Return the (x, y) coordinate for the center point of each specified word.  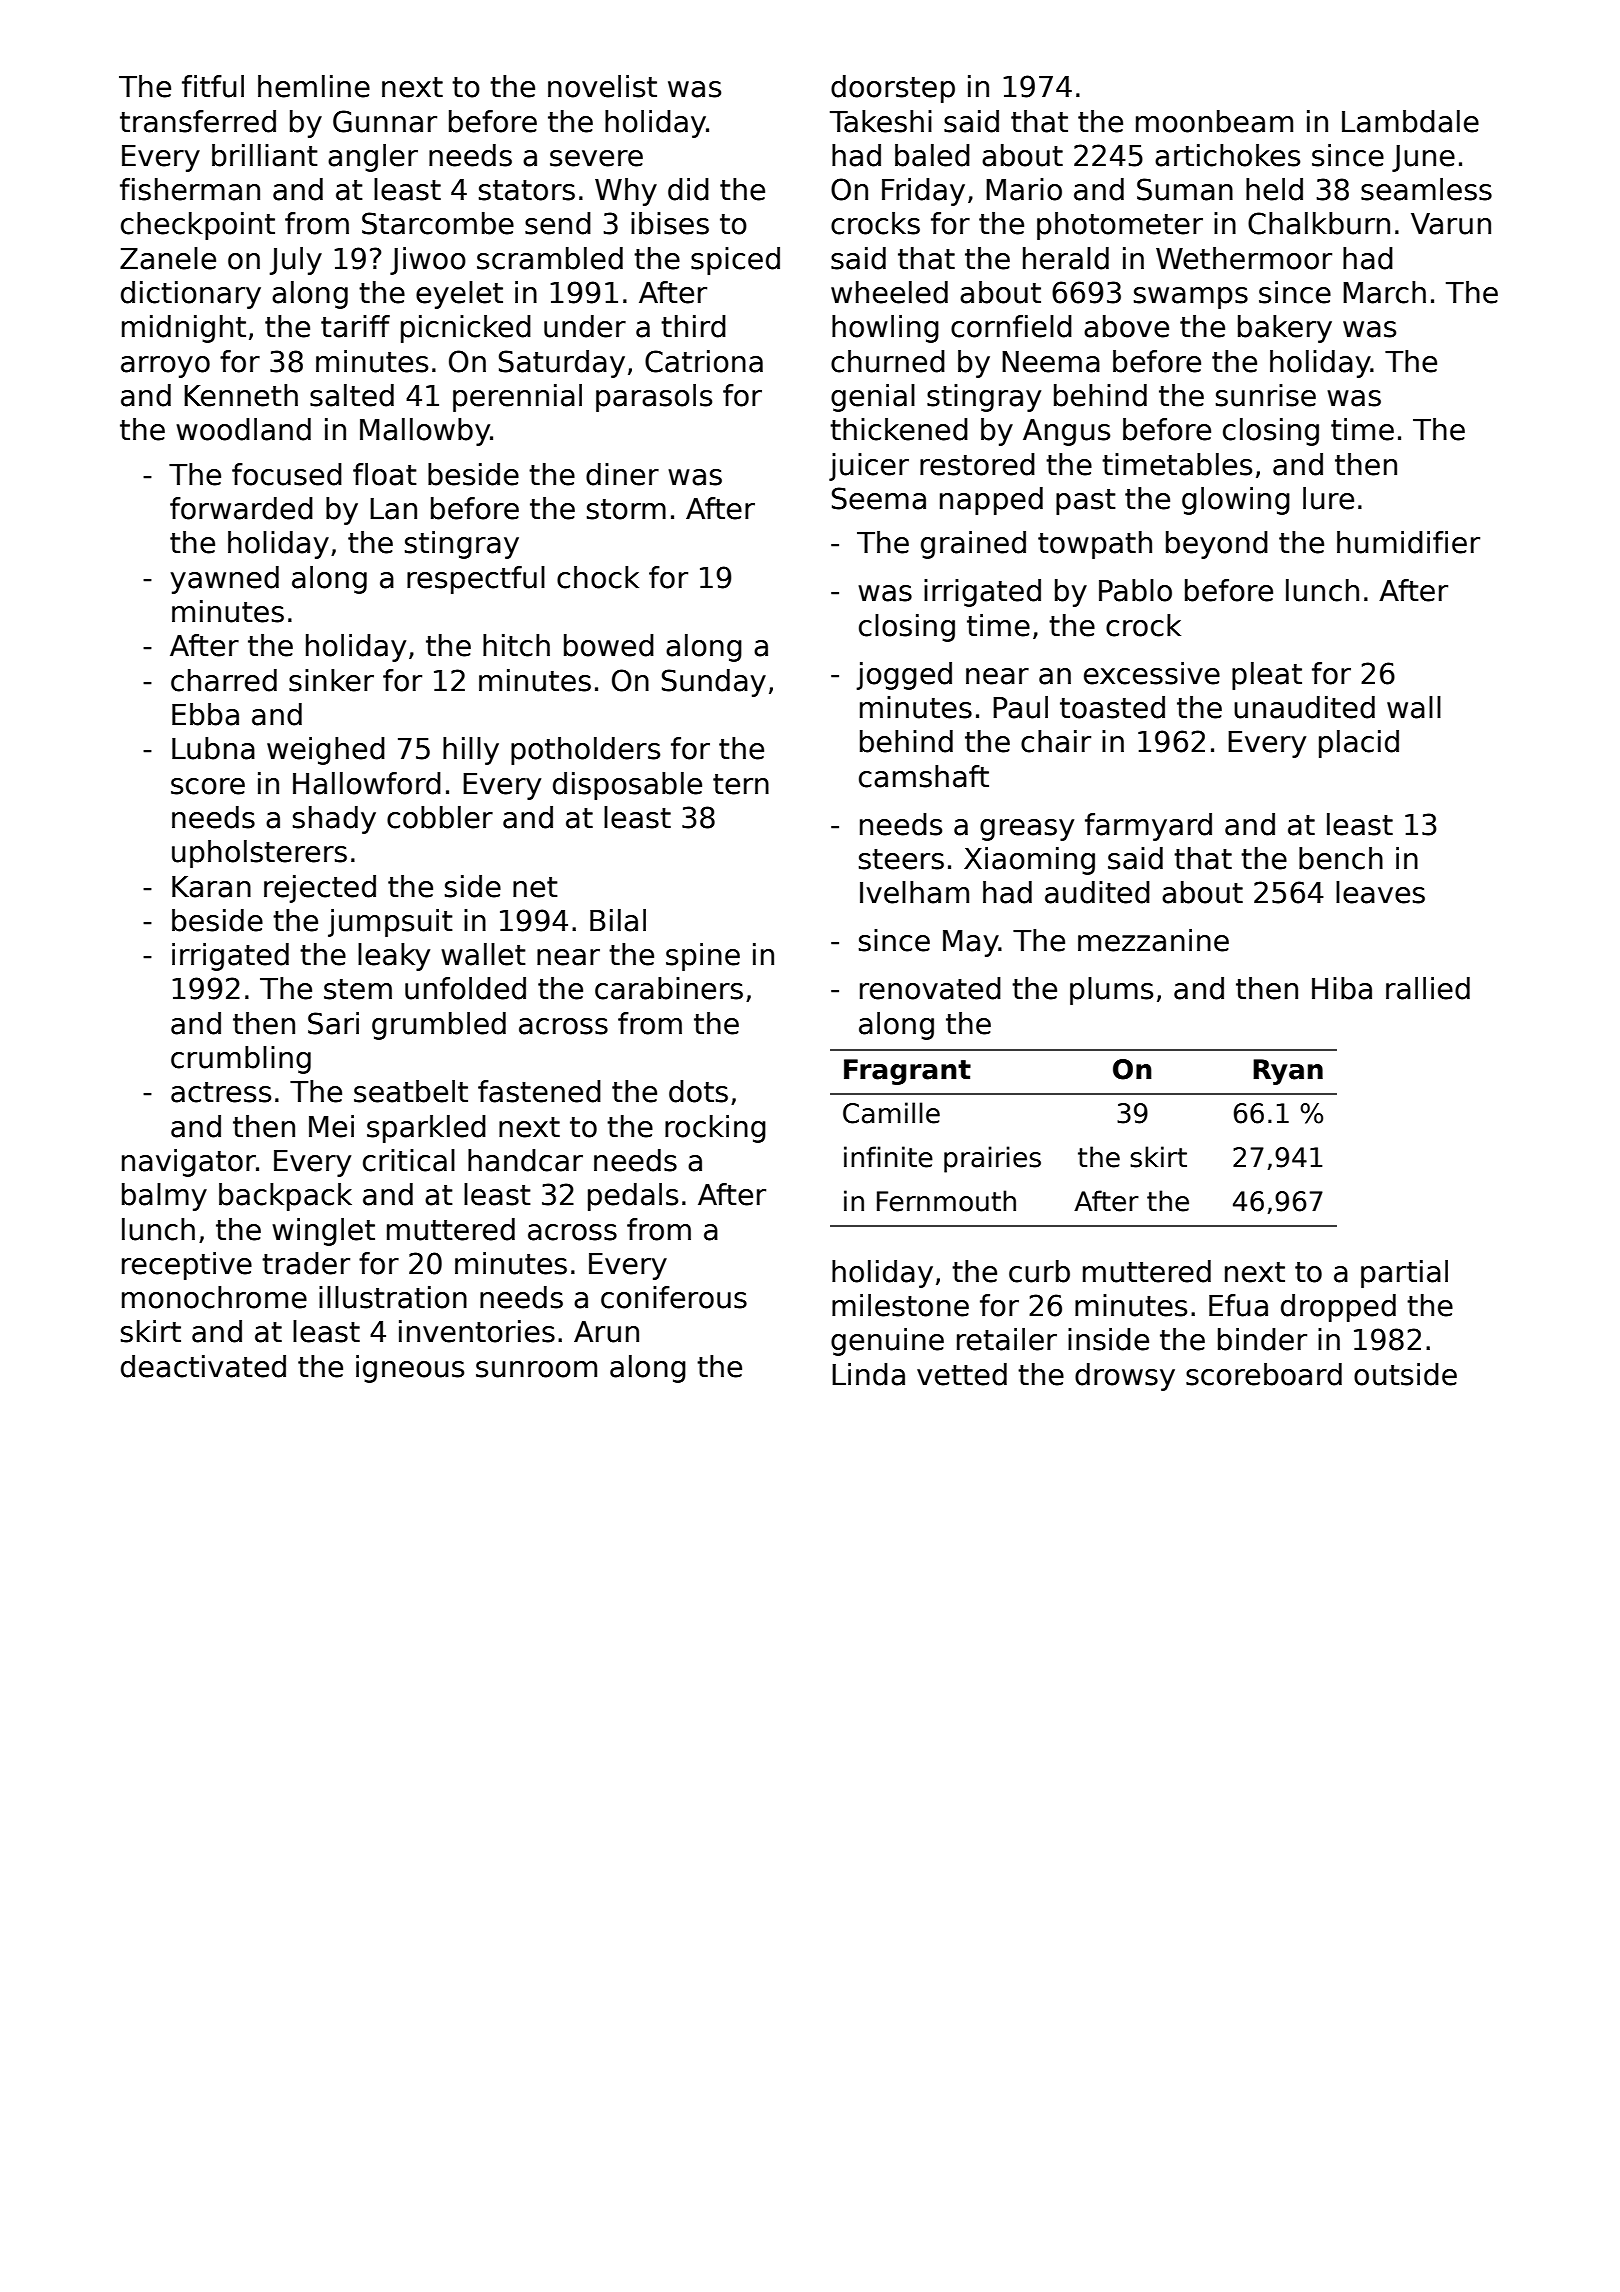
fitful (213, 86)
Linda (868, 1374)
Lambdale (1410, 121)
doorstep (893, 89)
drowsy (1125, 1377)
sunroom (536, 1369)
